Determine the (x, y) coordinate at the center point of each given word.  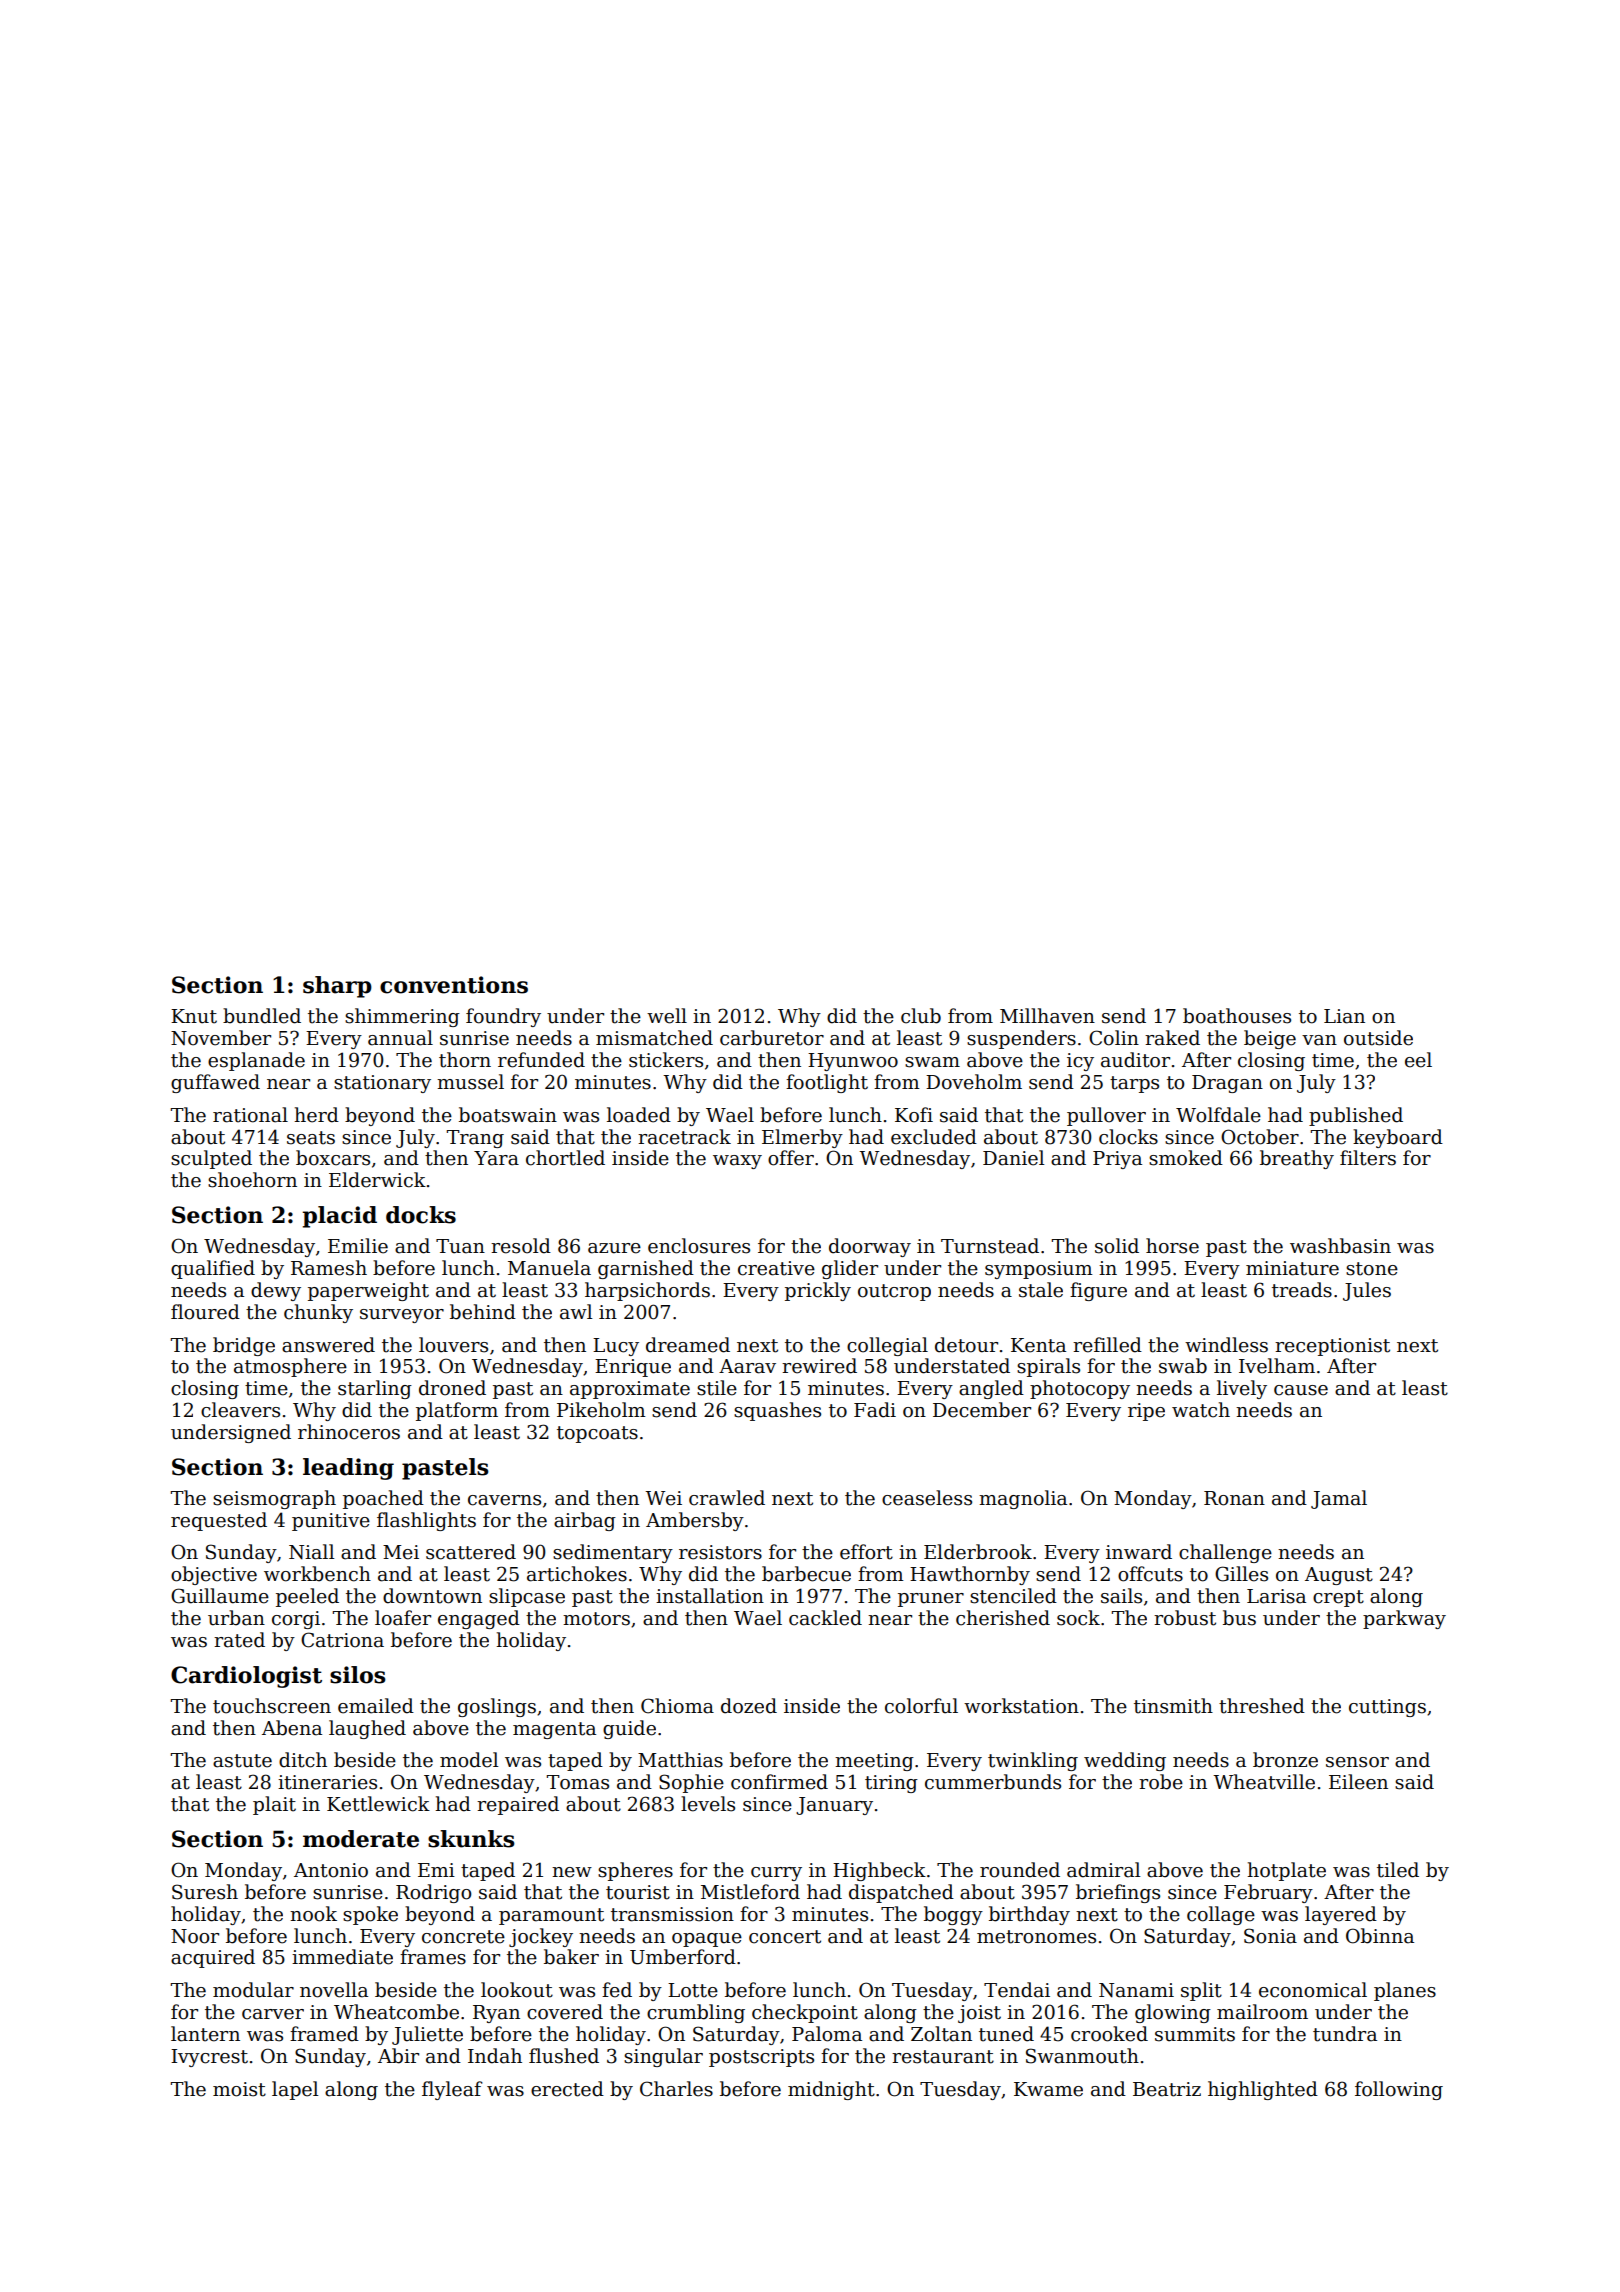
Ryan (496, 2014)
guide (629, 1729)
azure (614, 1248)
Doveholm (974, 1082)
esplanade (256, 1061)
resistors (720, 1552)
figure (1098, 1291)
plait (274, 1805)
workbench (317, 1574)
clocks (1128, 1137)
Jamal (1339, 1499)
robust (1185, 1618)
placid (339, 1217)
